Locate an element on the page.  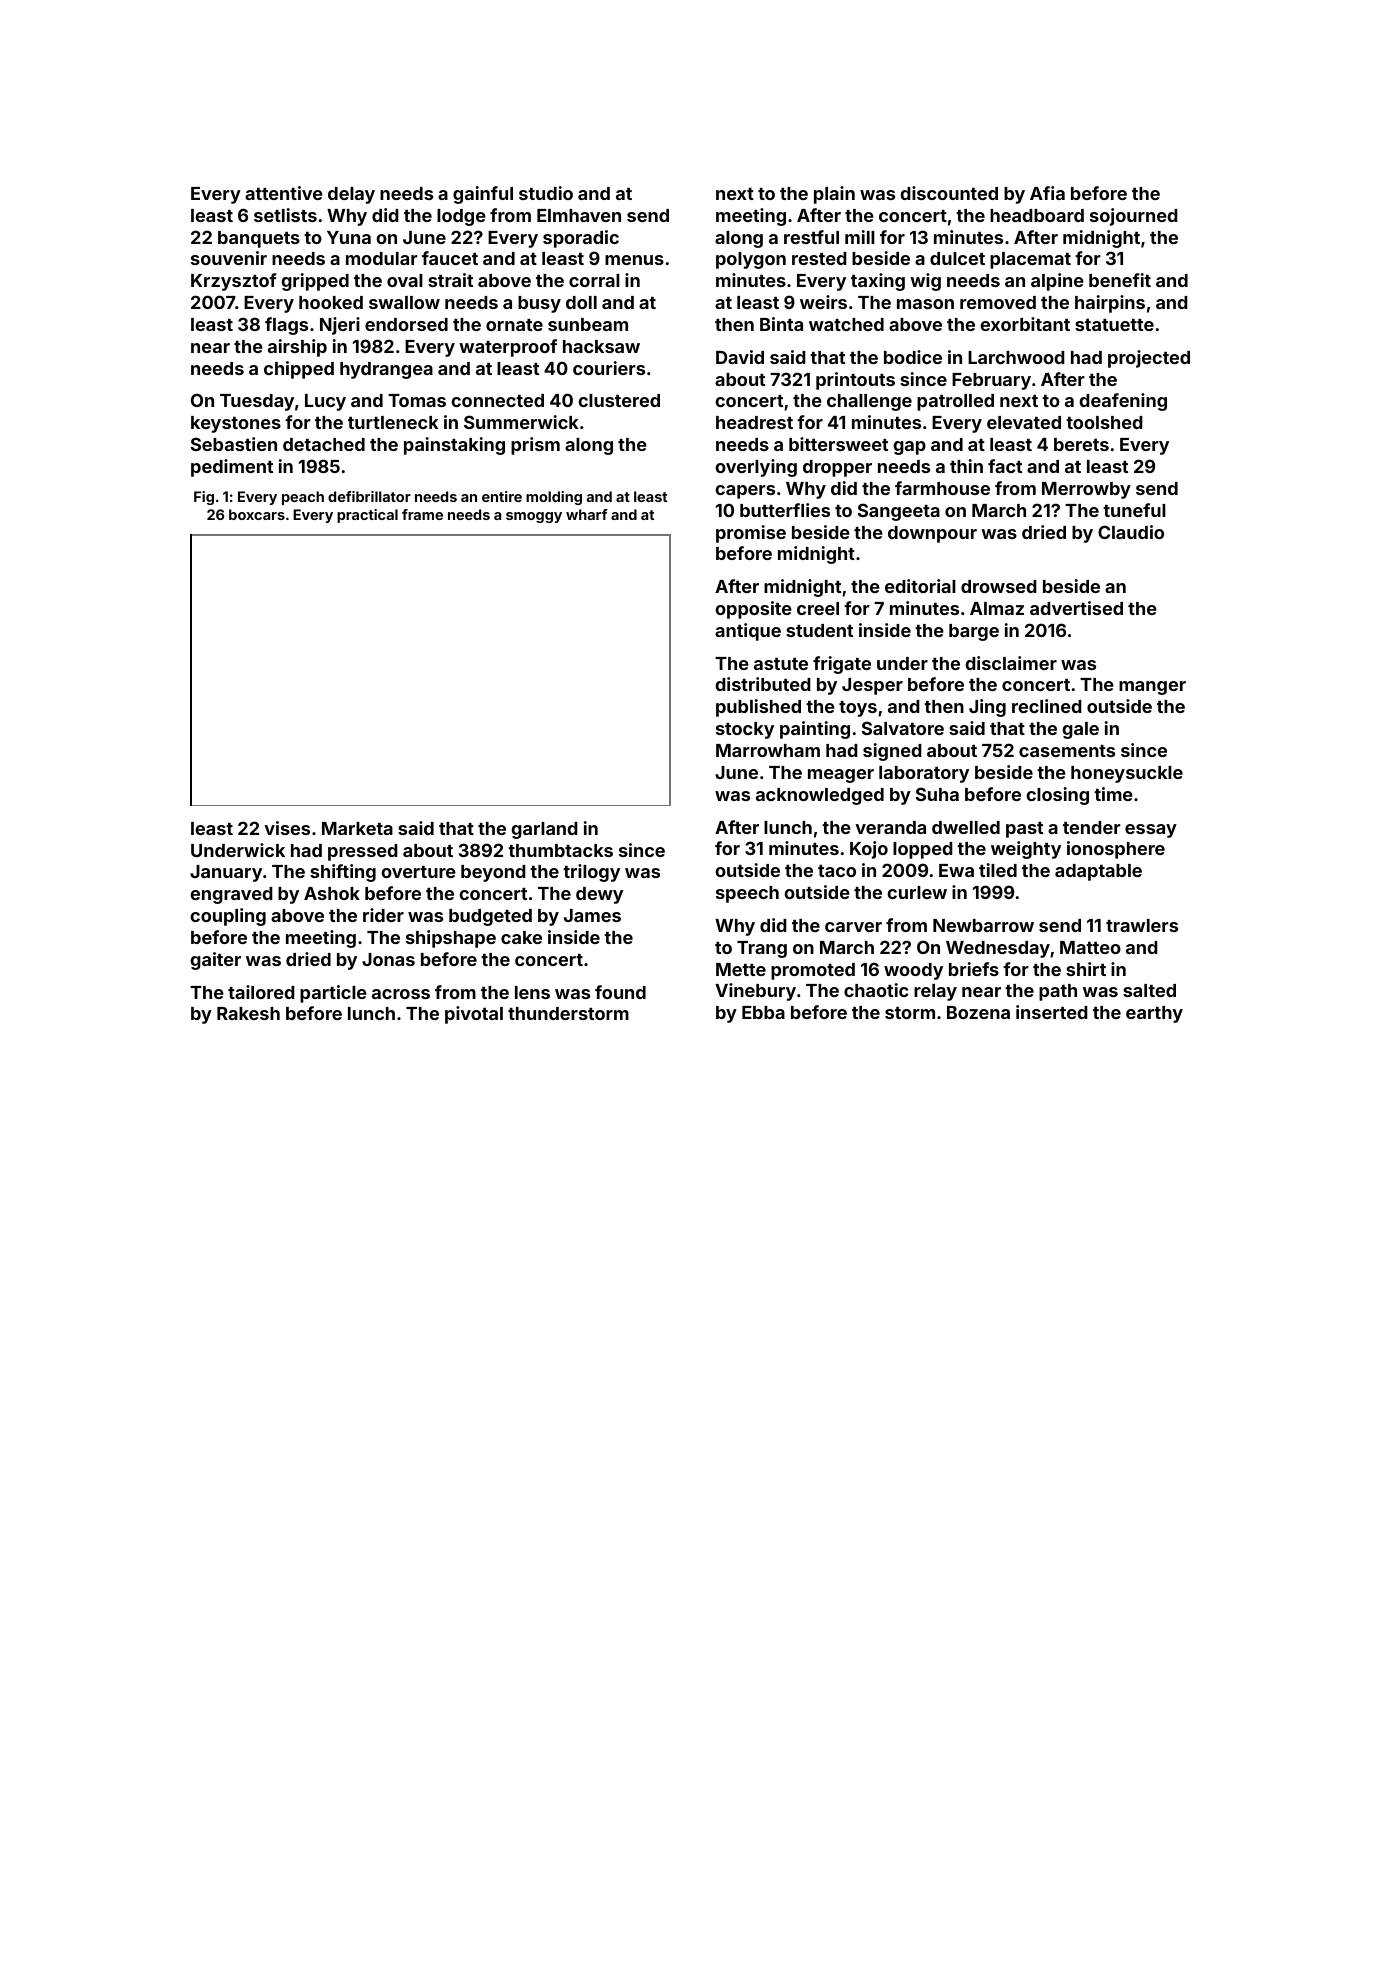
dewy is located at coordinates (599, 895).
